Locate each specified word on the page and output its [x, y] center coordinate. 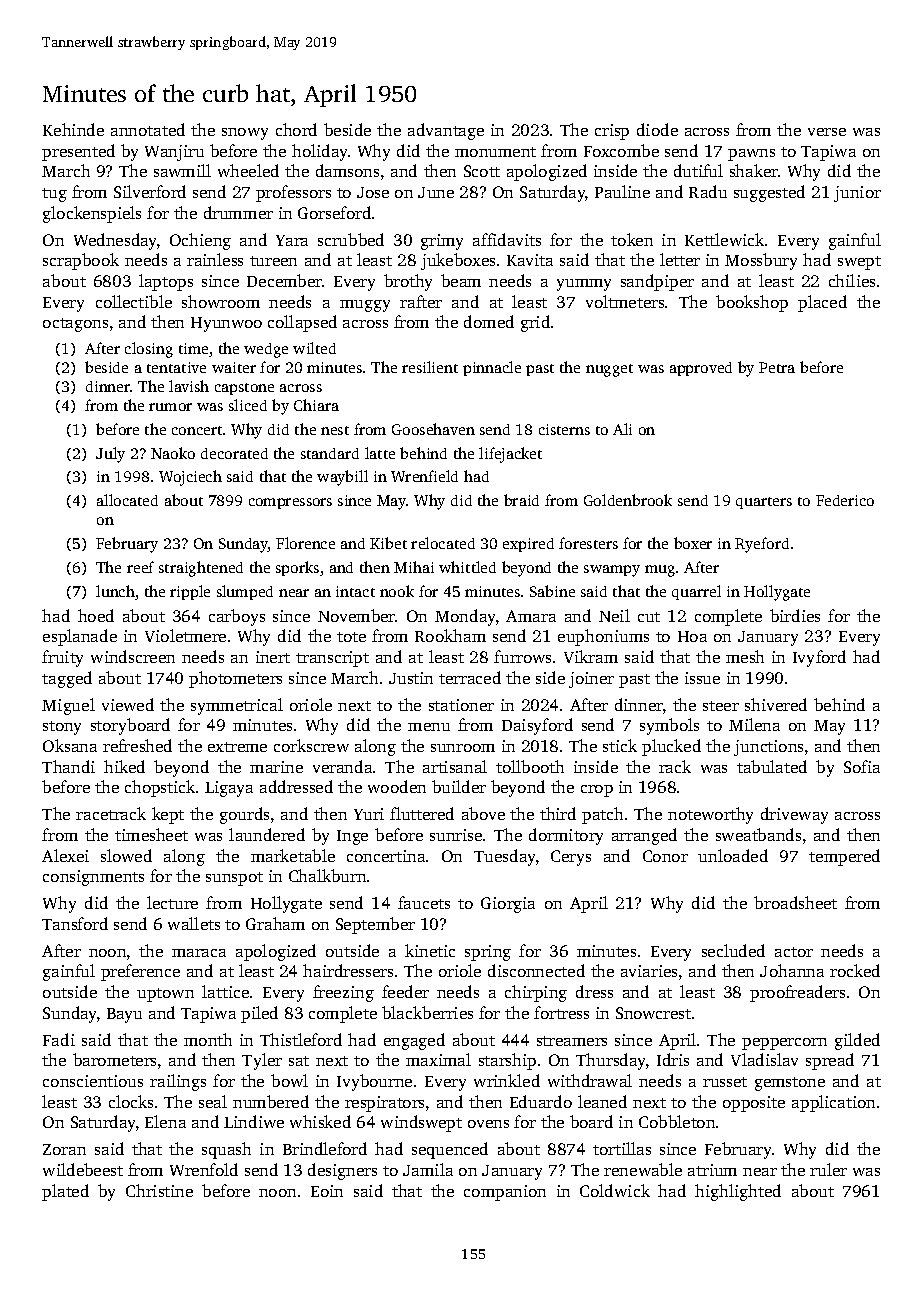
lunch [115, 591]
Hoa [692, 636]
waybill [342, 478]
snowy [245, 134]
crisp [612, 132]
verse [827, 132]
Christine [159, 1190]
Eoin [327, 1191]
